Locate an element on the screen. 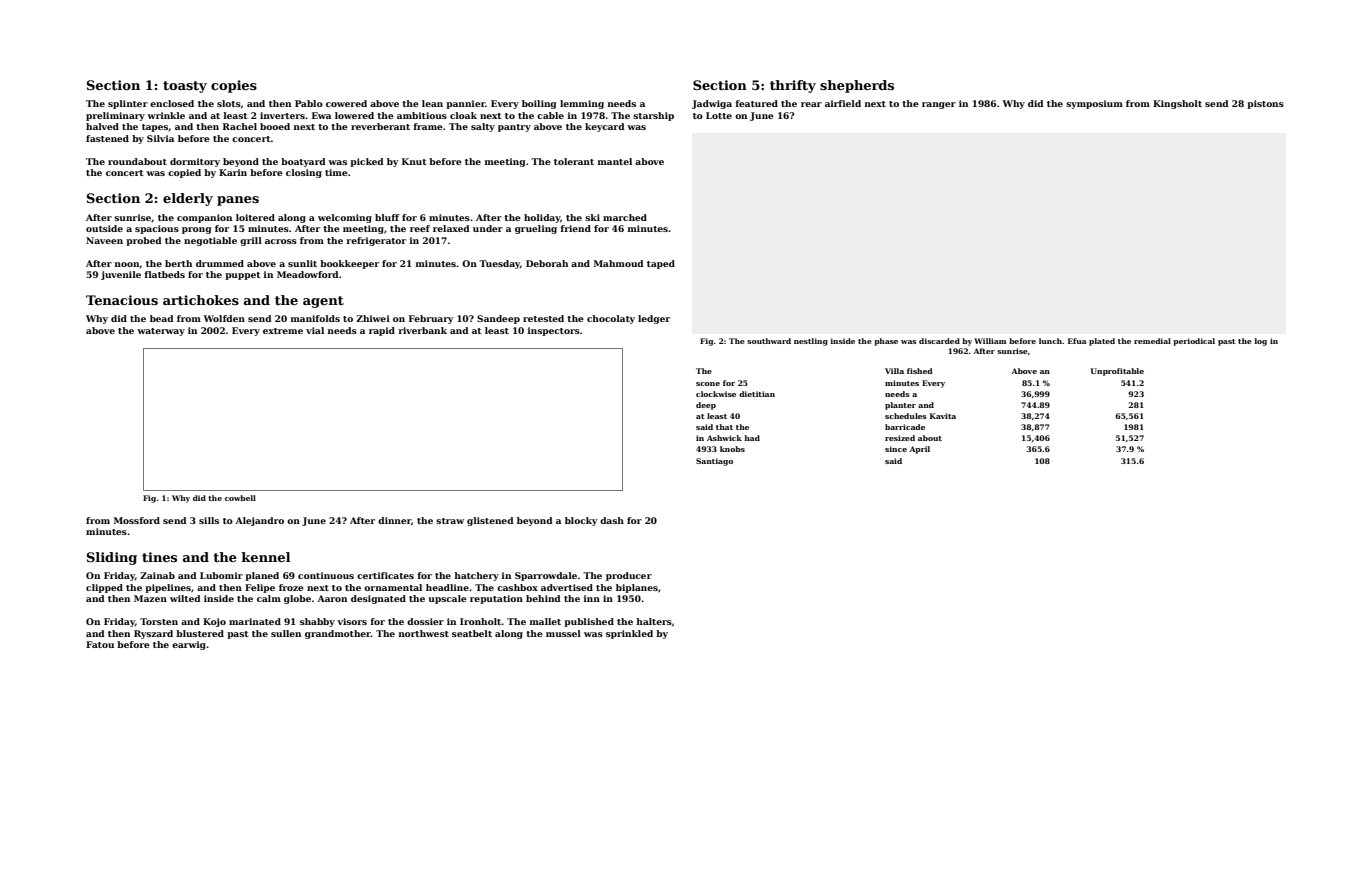 The image size is (1372, 887). Felipe is located at coordinates (260, 588).
